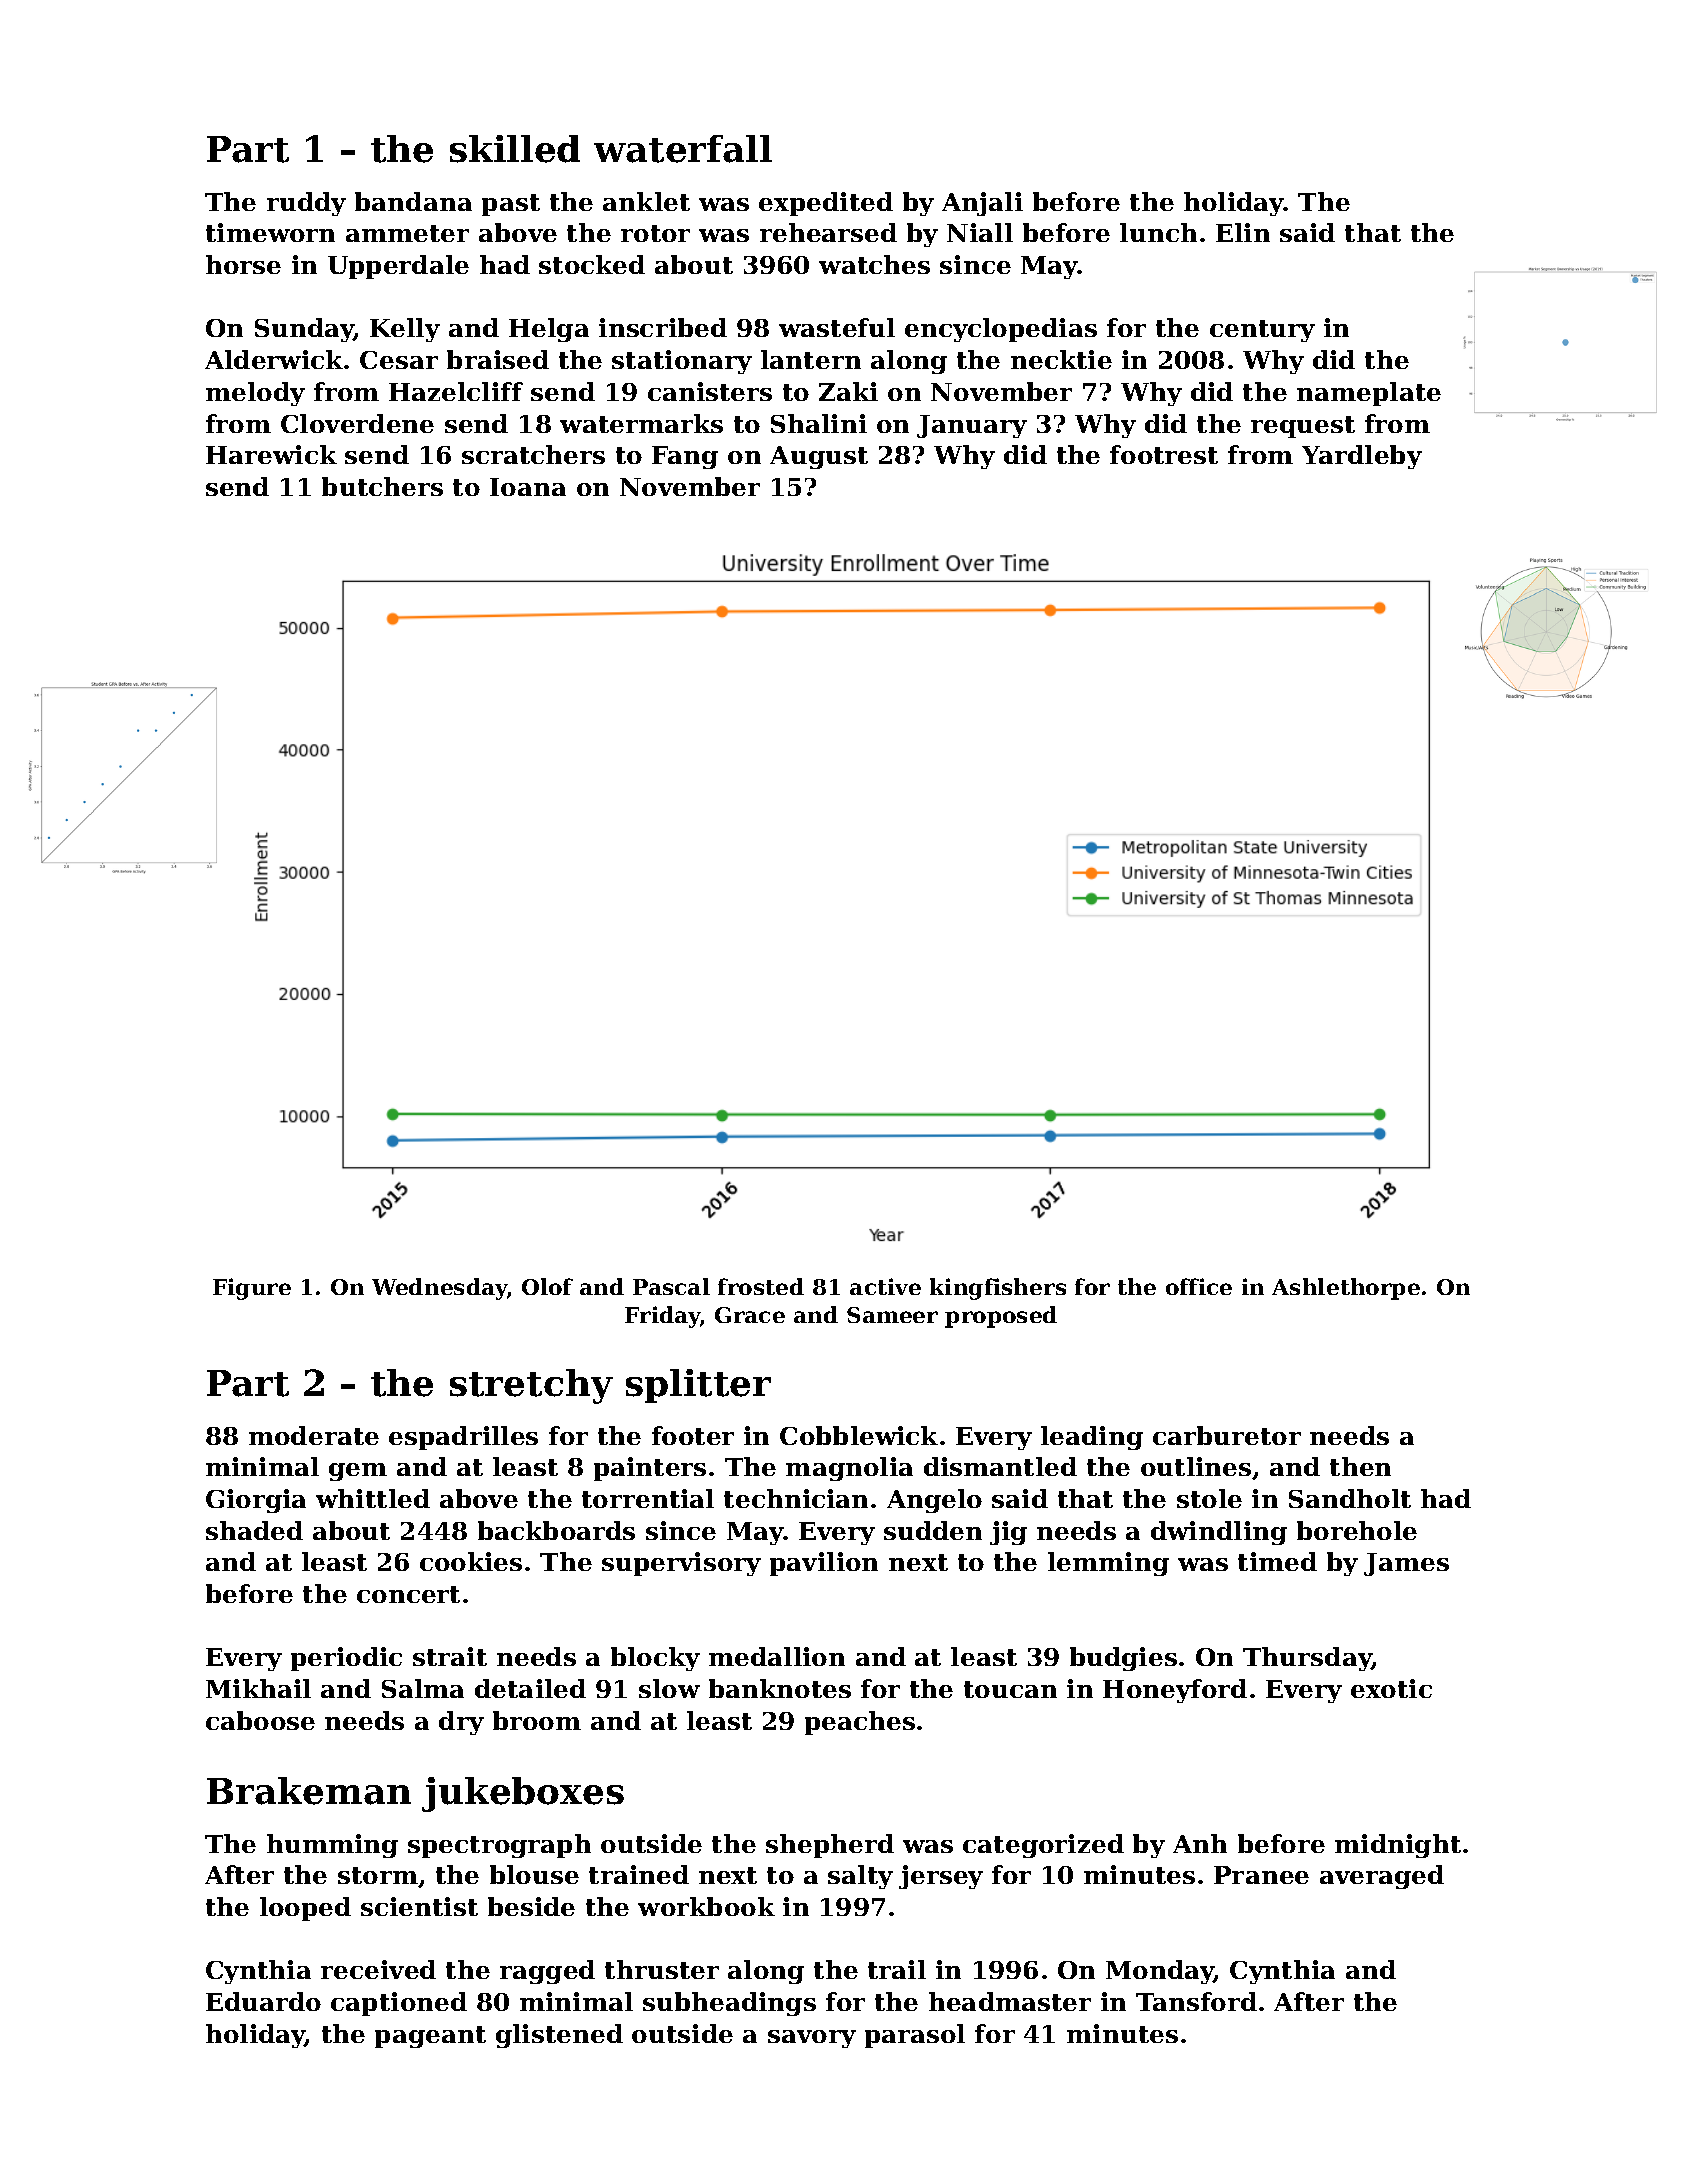  Describe the element at coordinates (915, 2036) in the image. I see `parasol` at that location.
